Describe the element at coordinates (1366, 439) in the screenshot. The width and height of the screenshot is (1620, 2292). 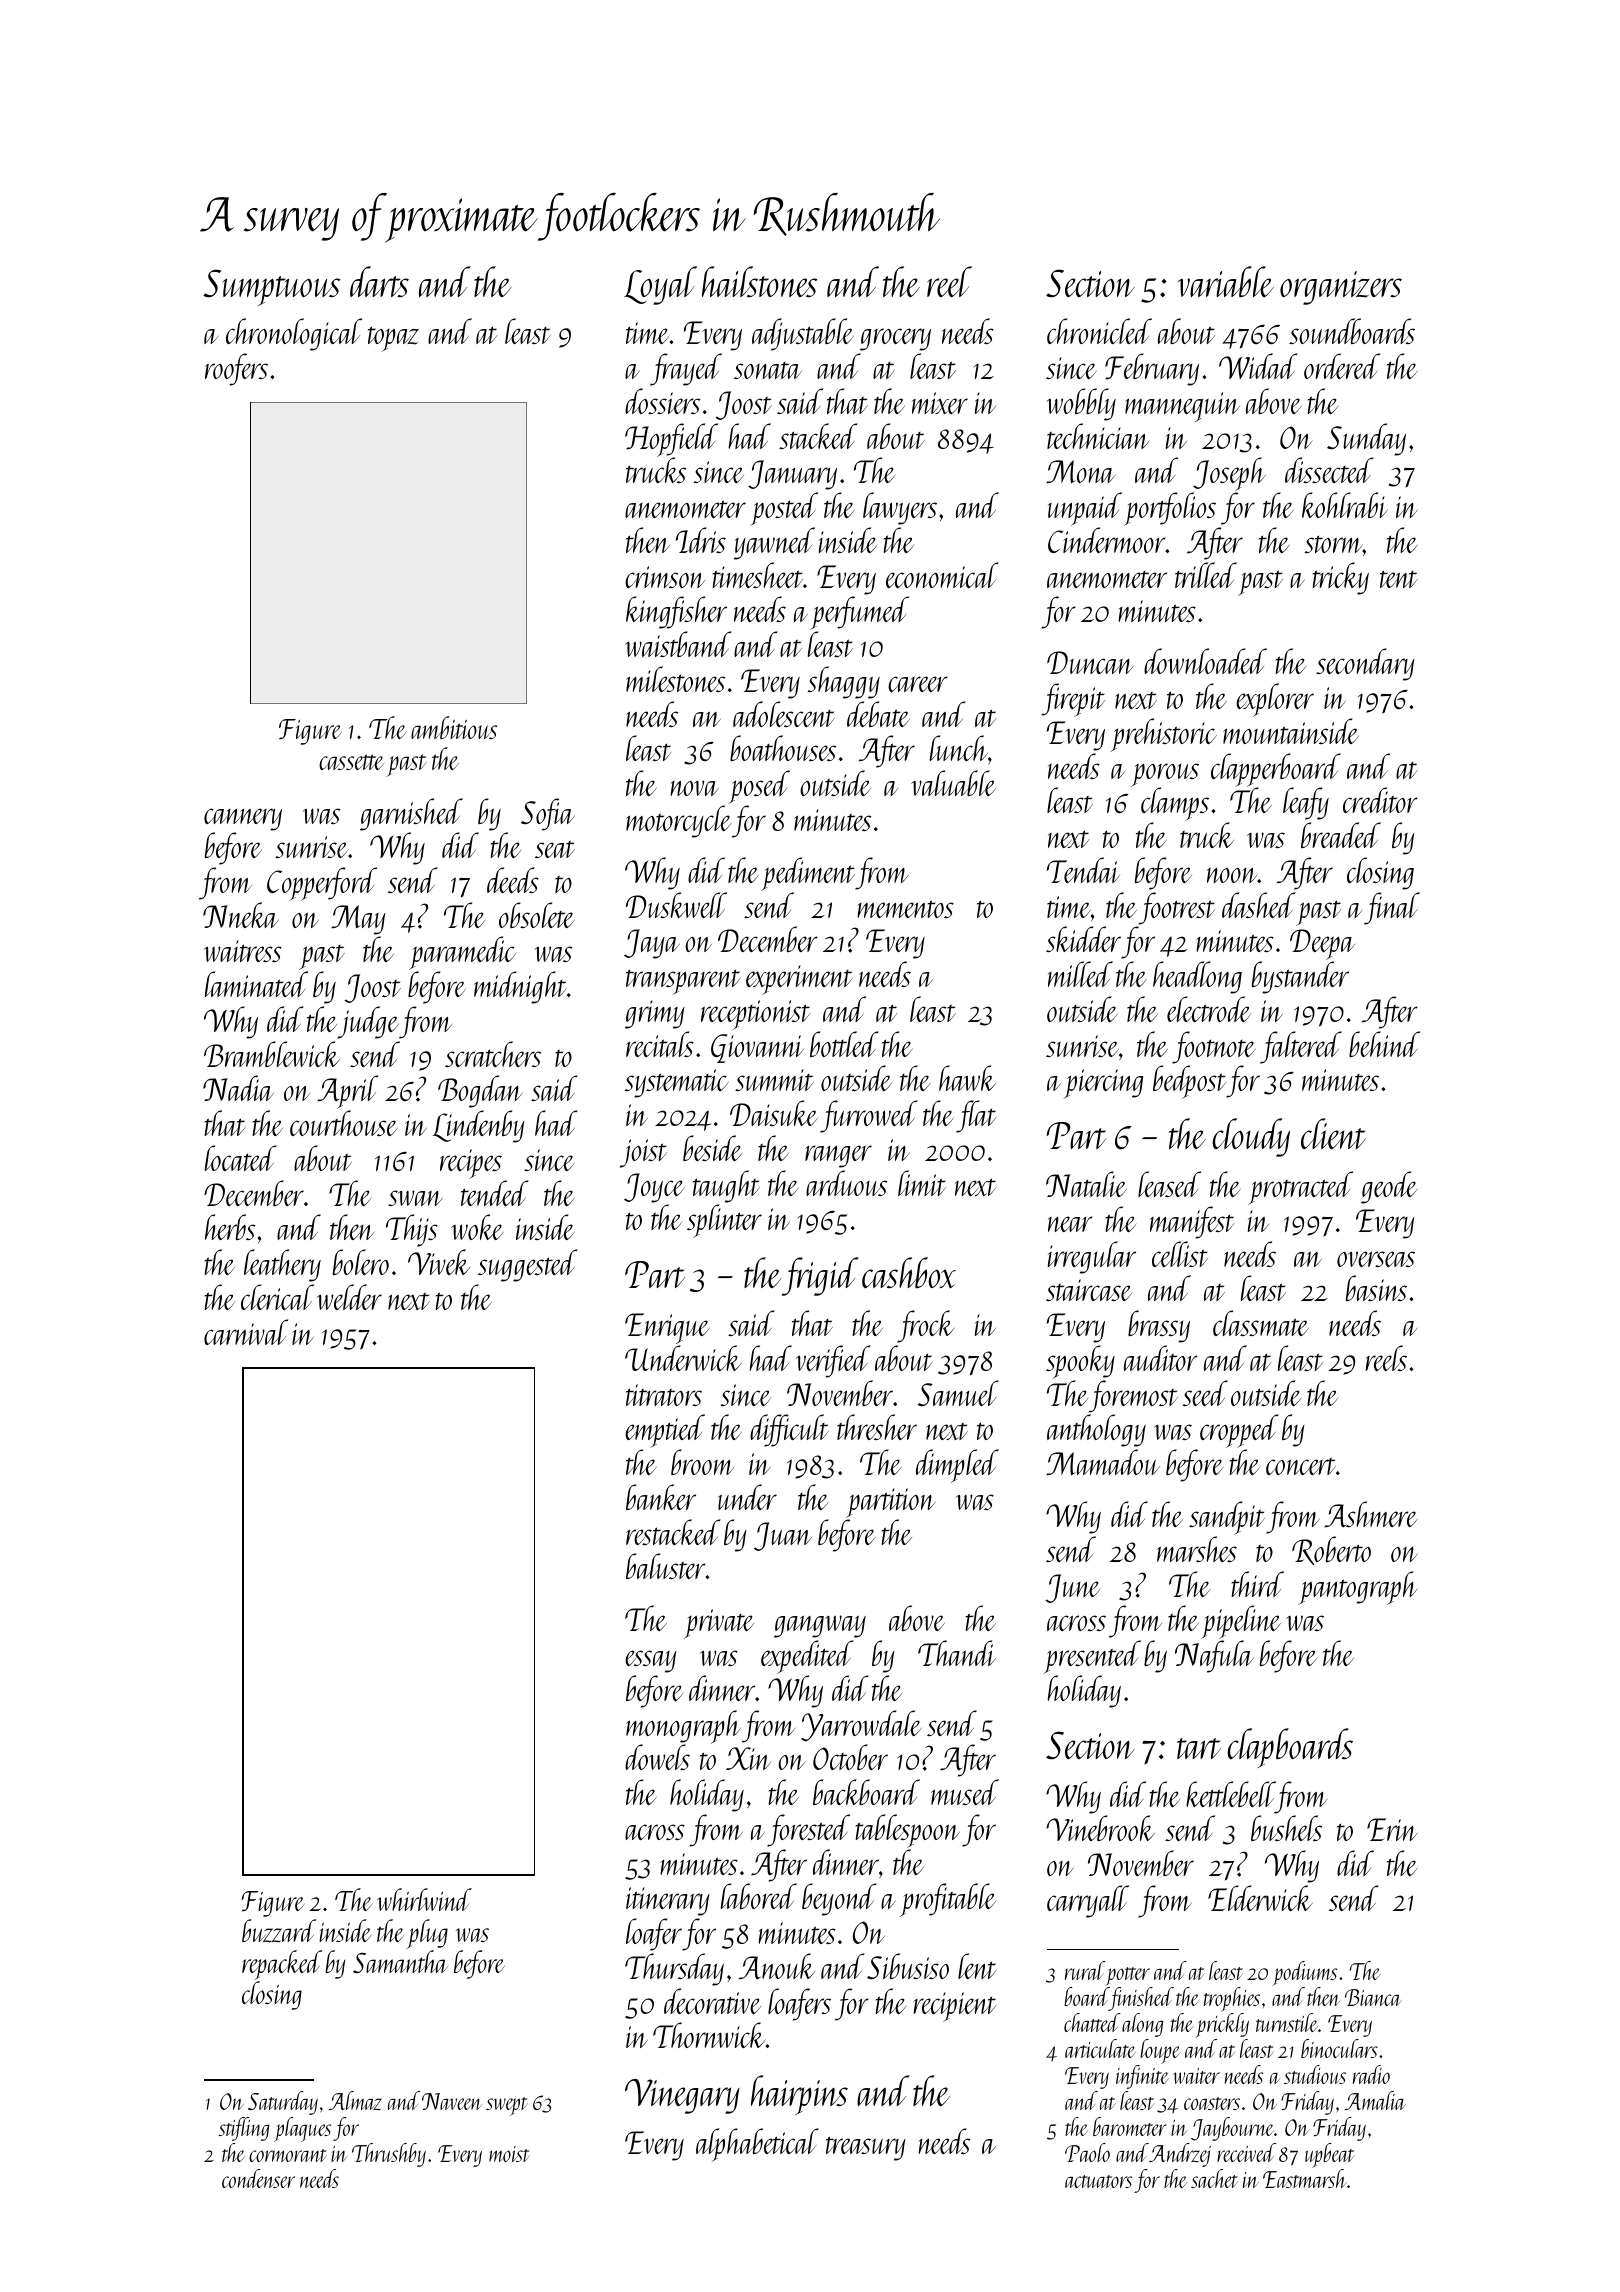
I see `Sunday` at that location.
